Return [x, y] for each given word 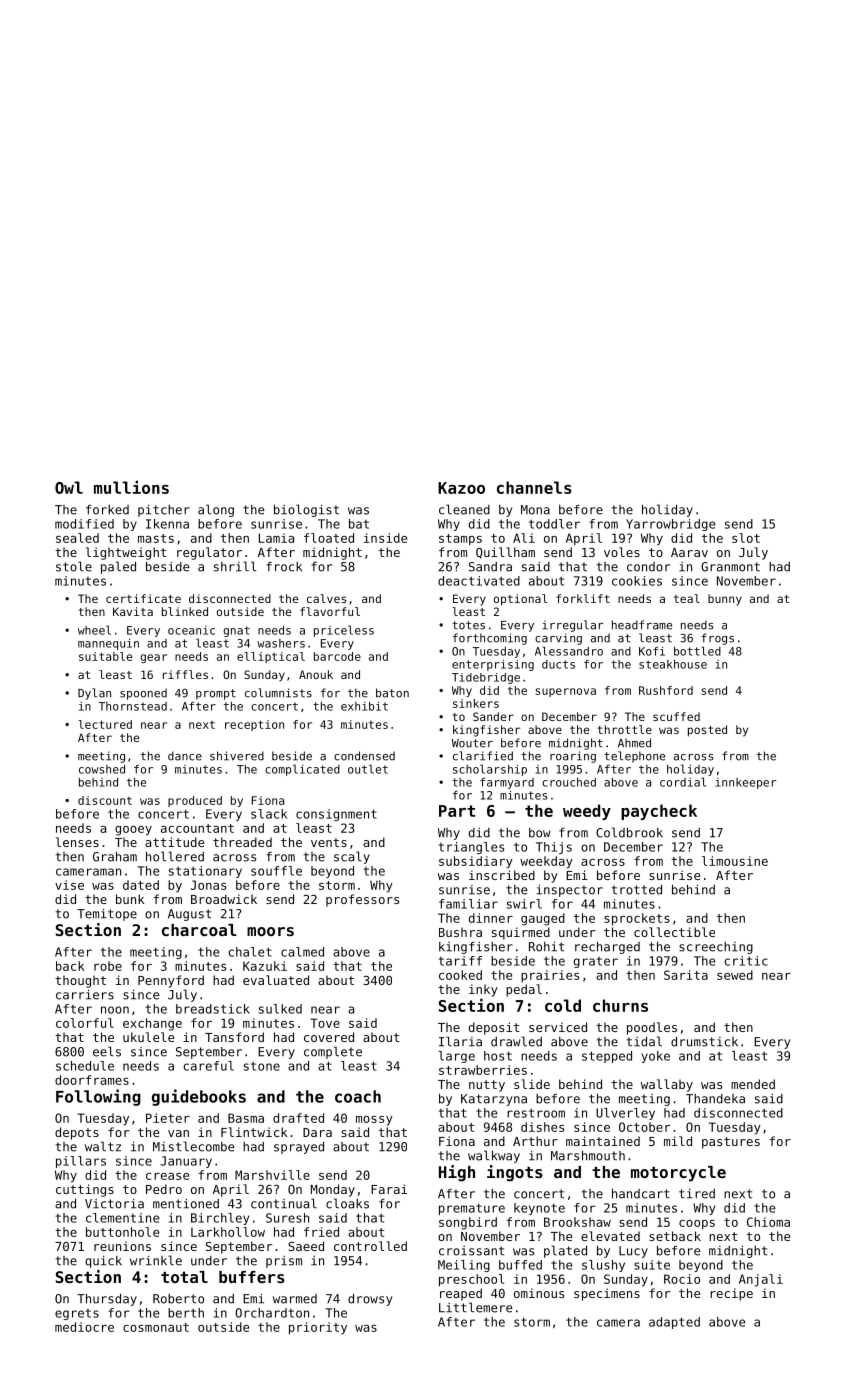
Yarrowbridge [670, 525]
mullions [131, 487]
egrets [77, 1314]
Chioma [768, 1222]
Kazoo [461, 488]
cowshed [102, 769]
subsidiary [476, 862]
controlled [370, 1246]
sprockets [637, 919]
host [498, 1056]
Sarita [686, 975]
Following [98, 1097]
